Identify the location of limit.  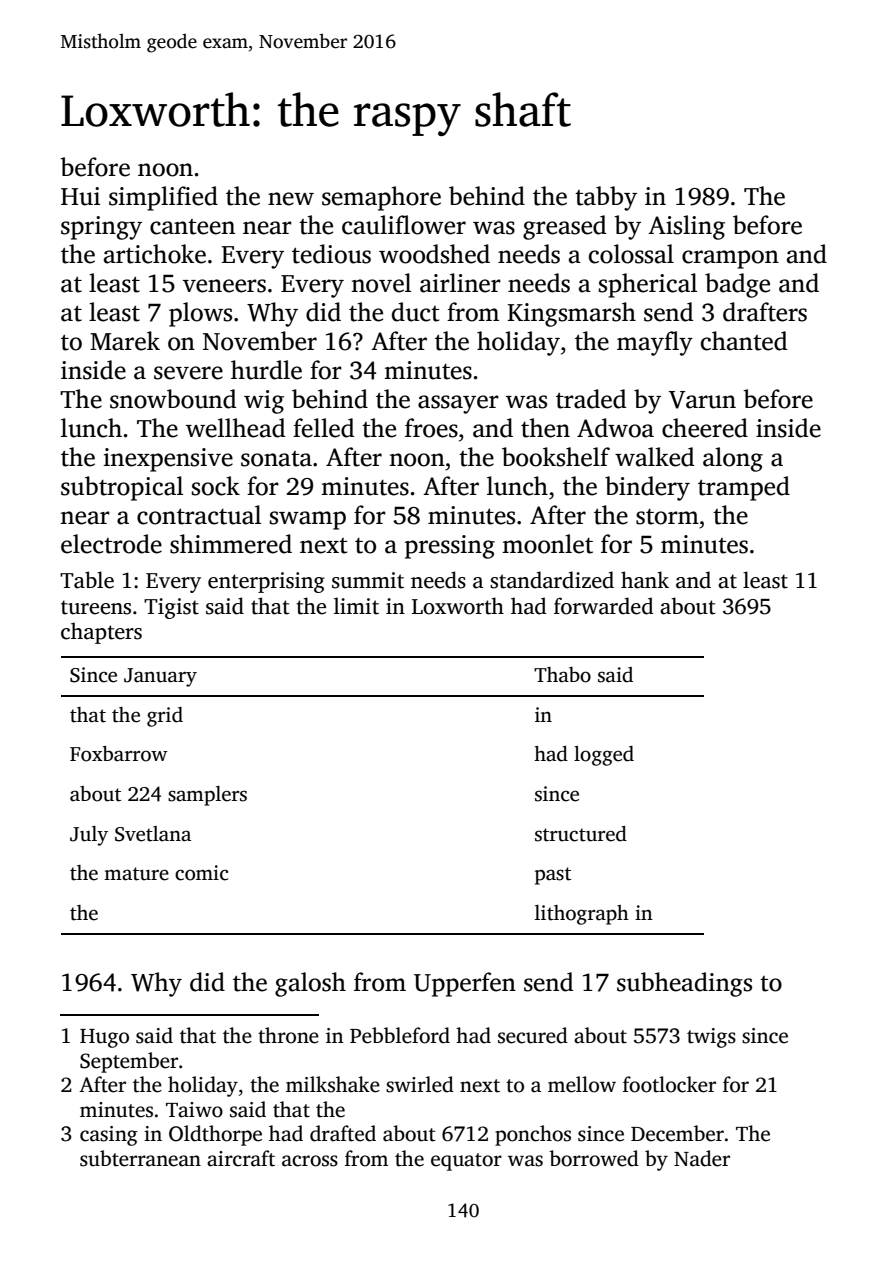
(356, 606).
